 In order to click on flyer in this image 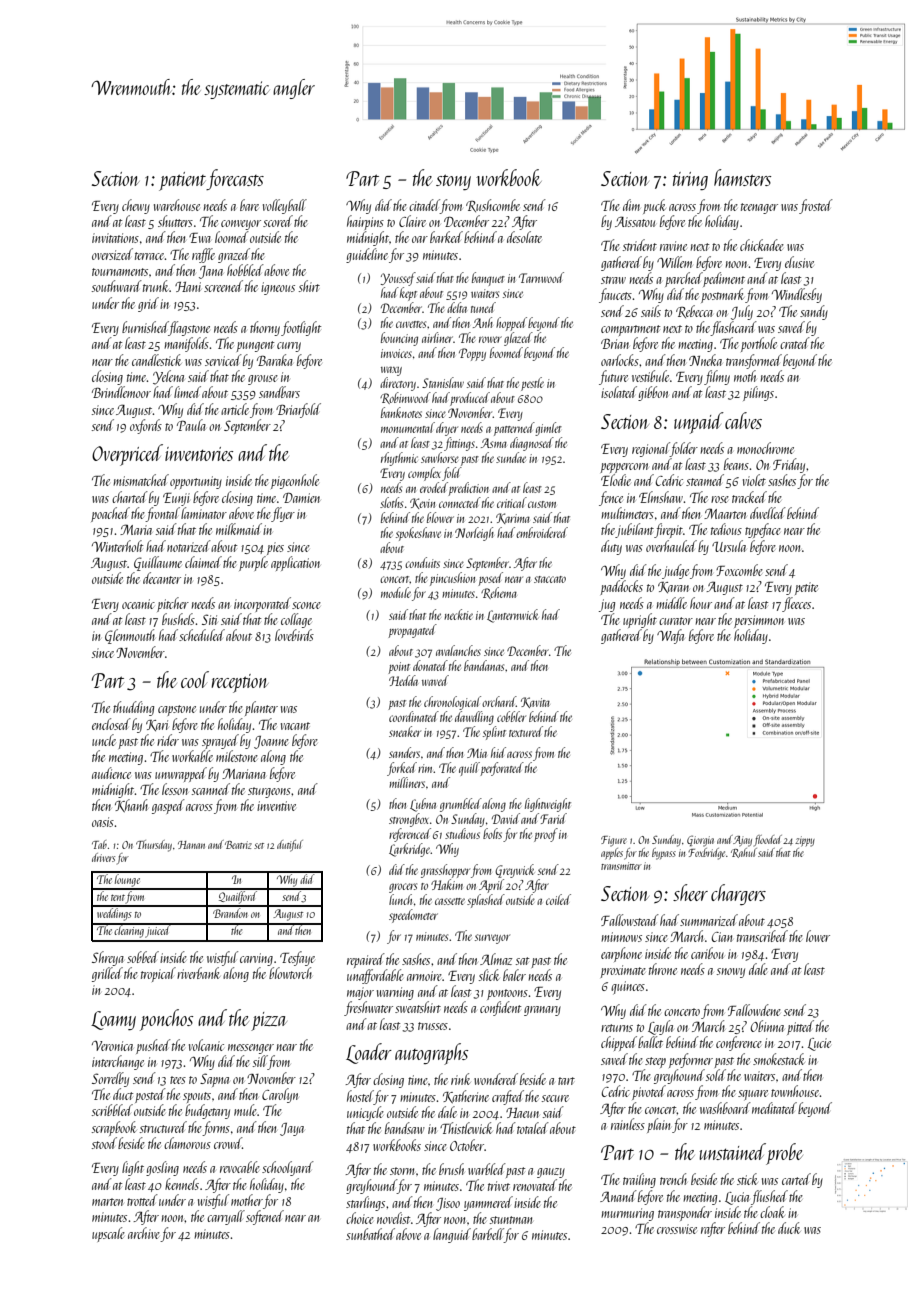, I will do `click(283, 514)`.
